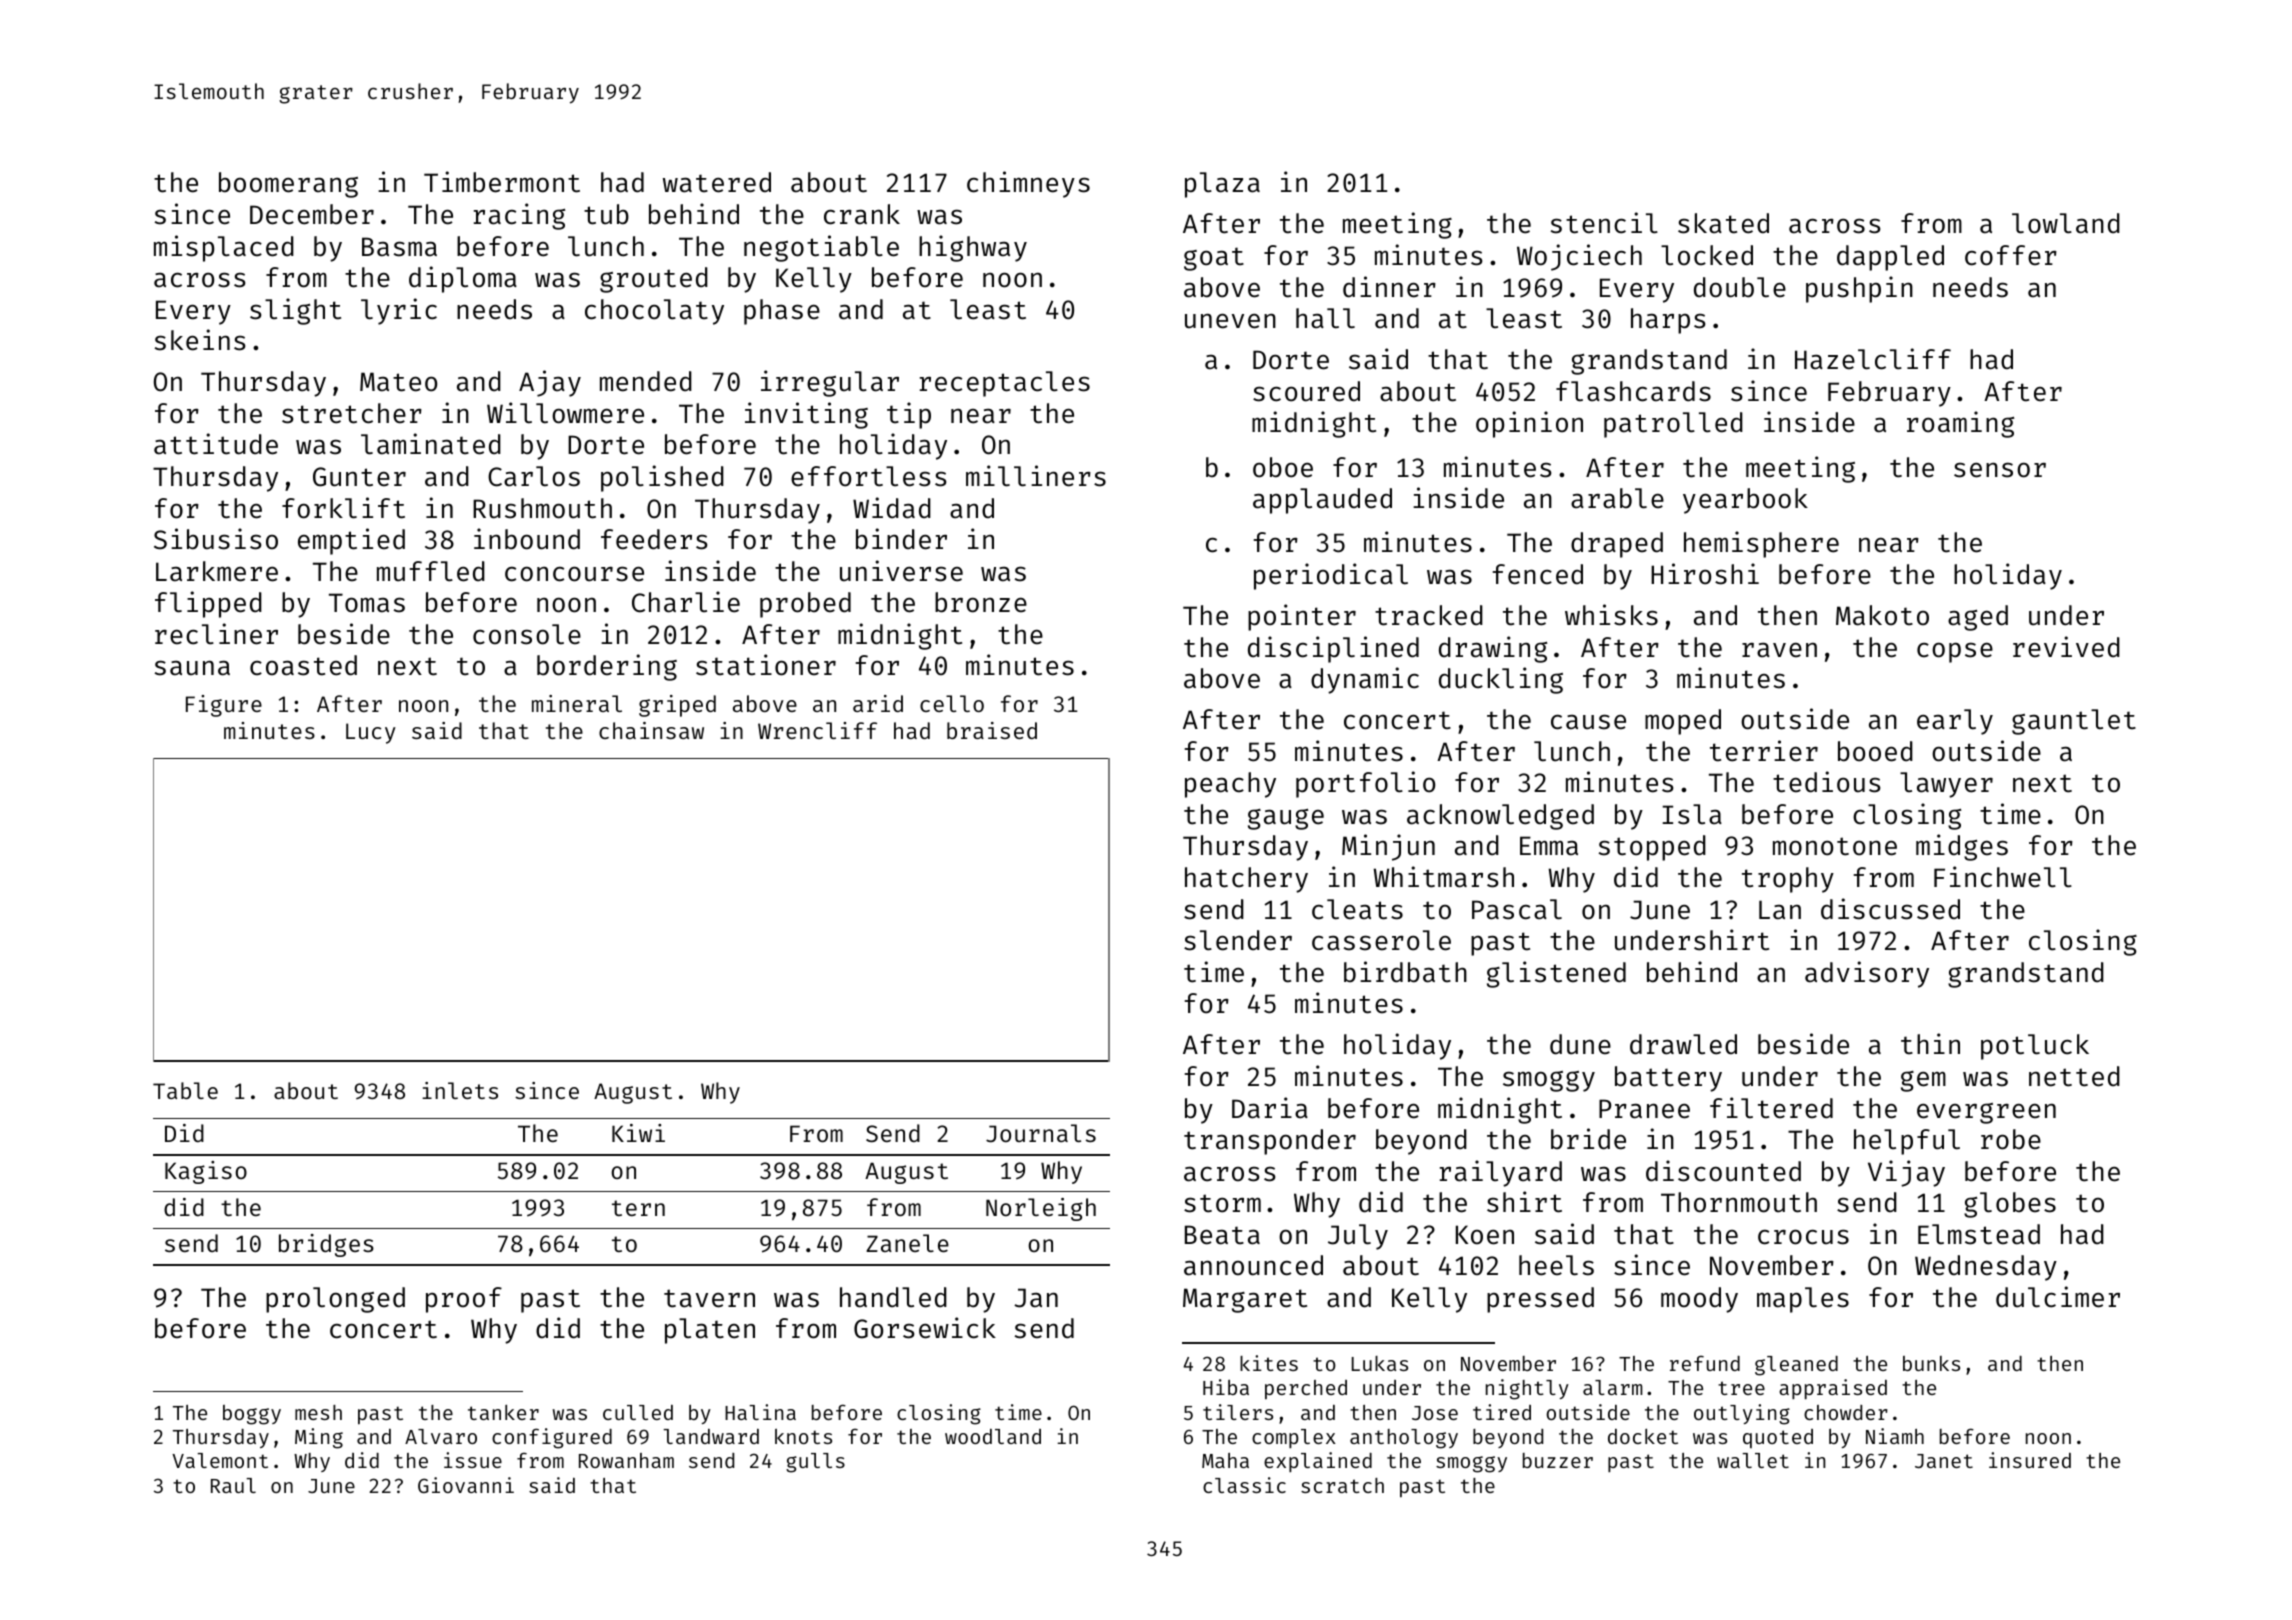 This screenshot has height=1620, width=2292. What do you see at coordinates (2066, 223) in the screenshot?
I see `lowland` at bounding box center [2066, 223].
